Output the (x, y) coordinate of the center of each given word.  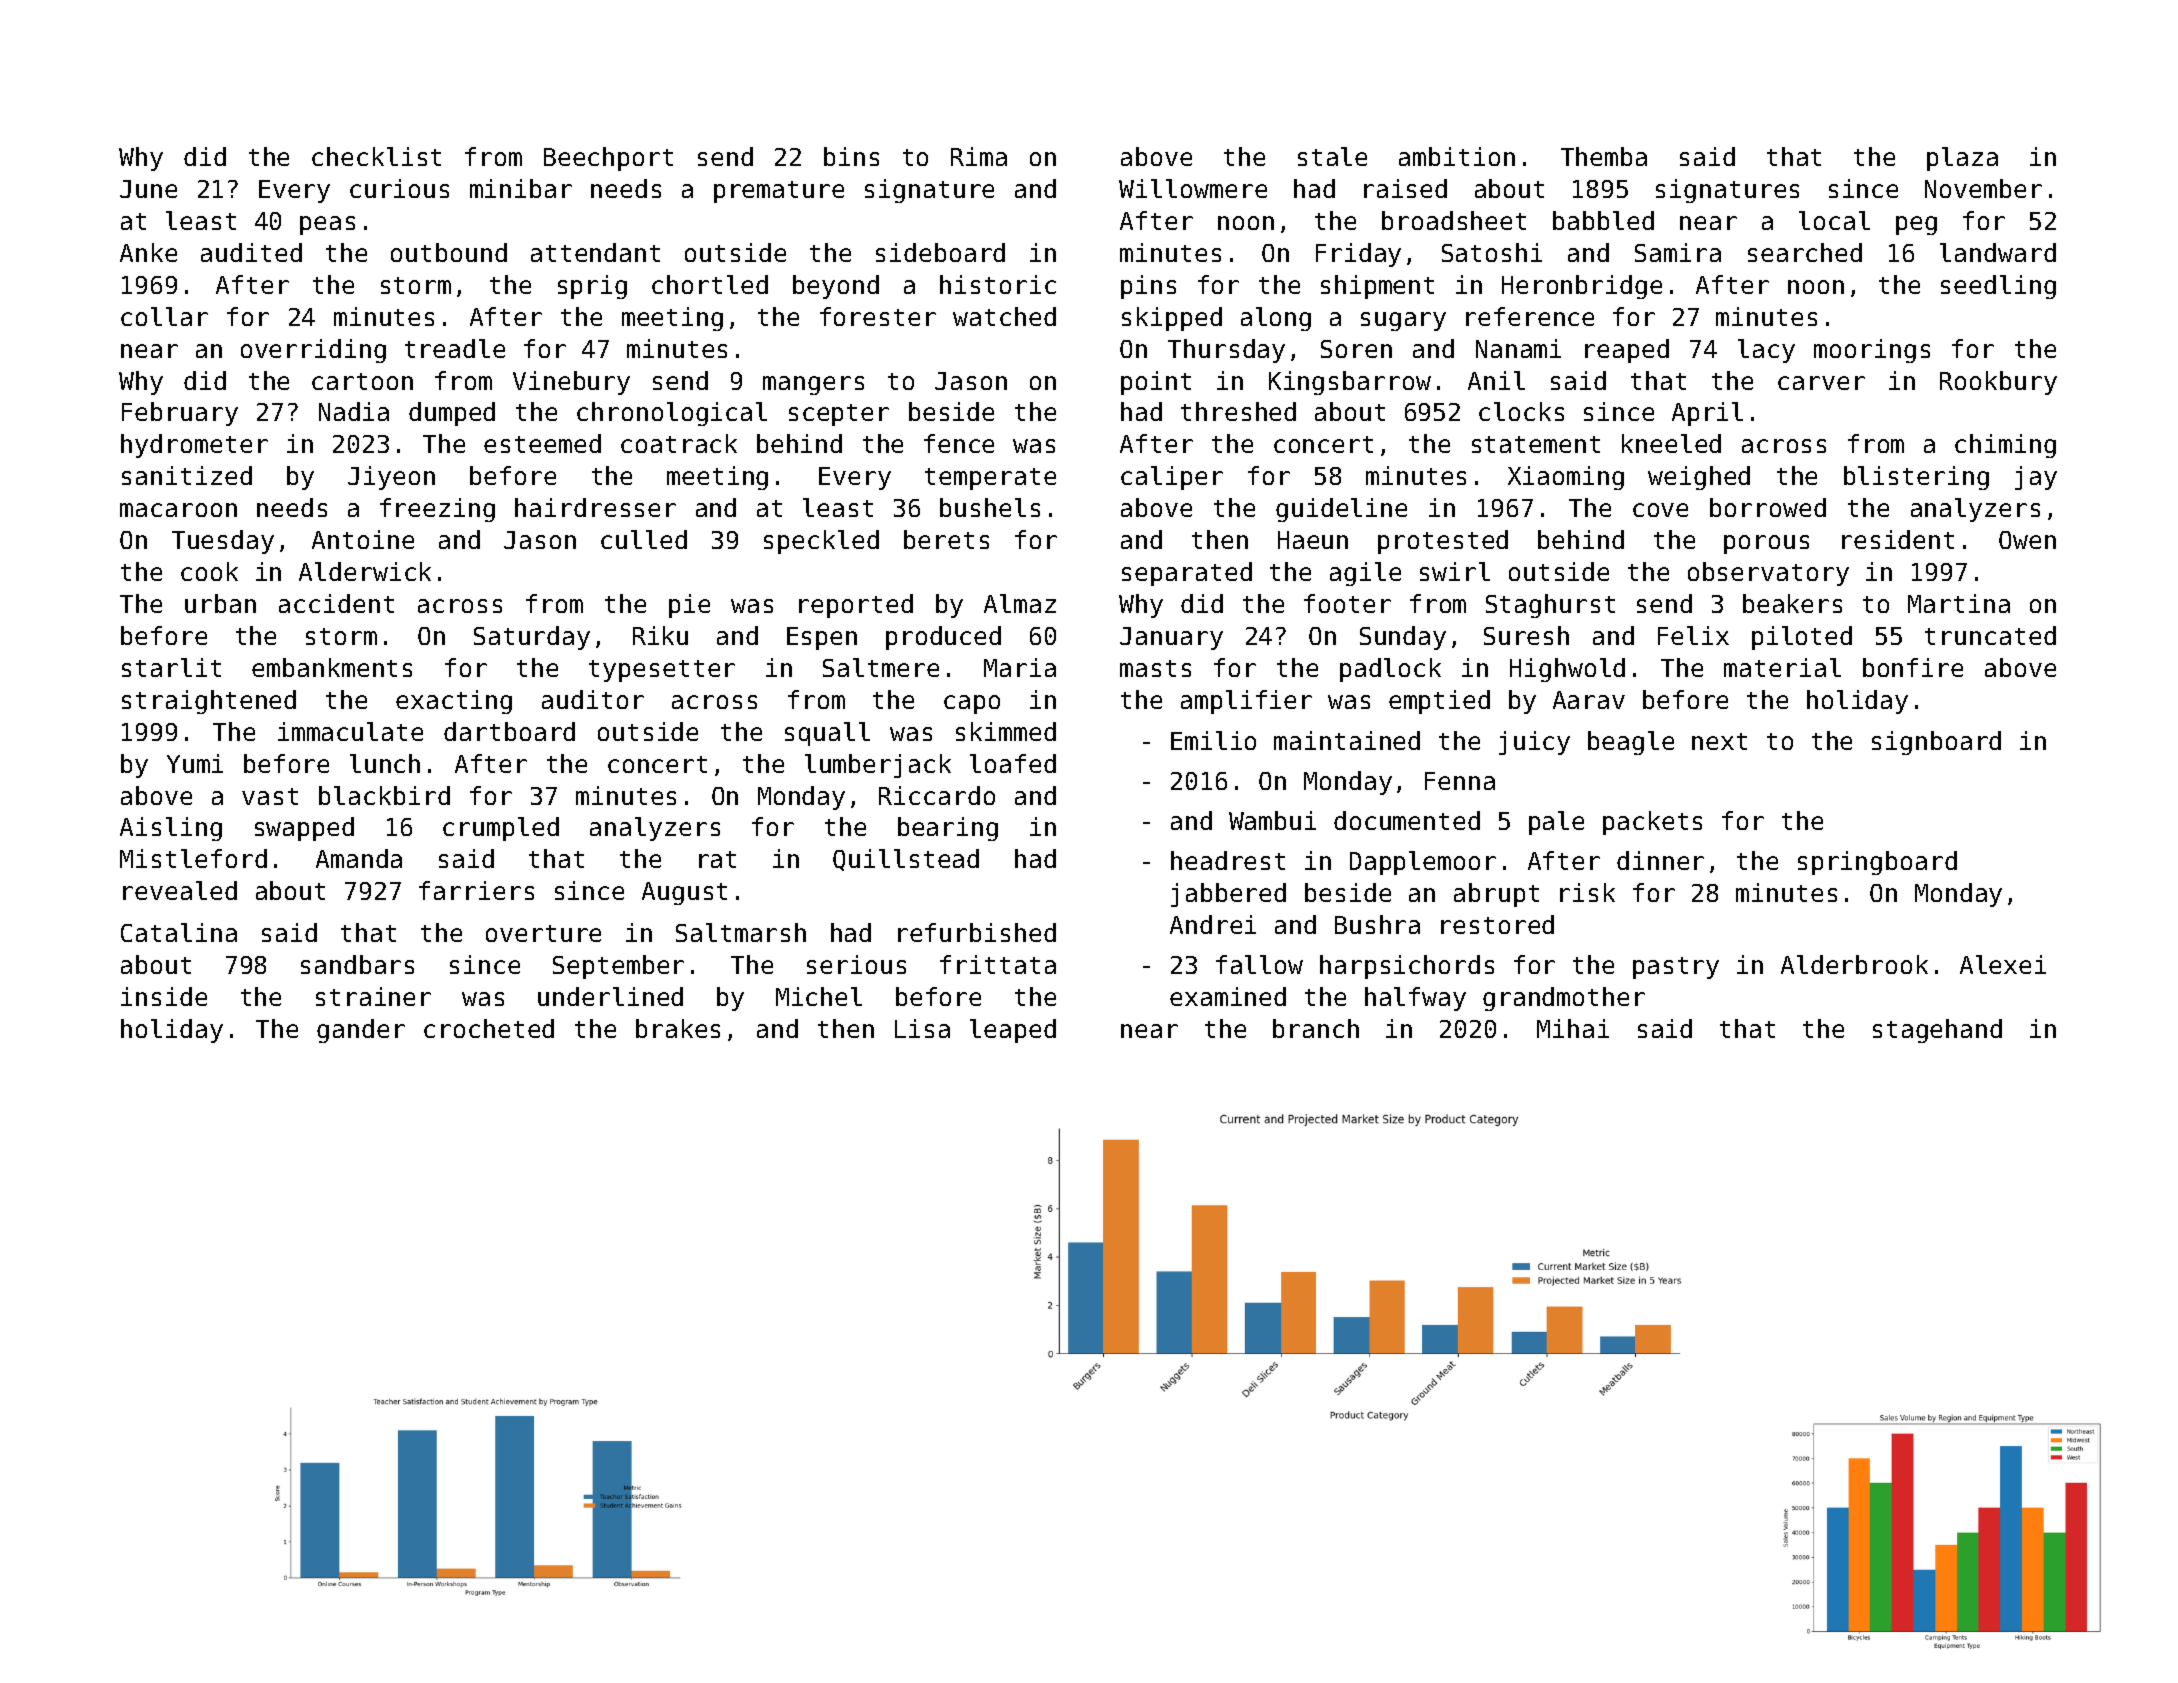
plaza (1962, 159)
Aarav (1589, 700)
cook (209, 571)
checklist (376, 156)
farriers (476, 890)
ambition (1457, 156)
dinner (1660, 860)
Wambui (1272, 820)
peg (1916, 225)
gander (361, 1031)
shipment (1377, 287)
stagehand (1937, 1031)
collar (164, 316)
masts (1155, 668)
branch (1316, 1028)
